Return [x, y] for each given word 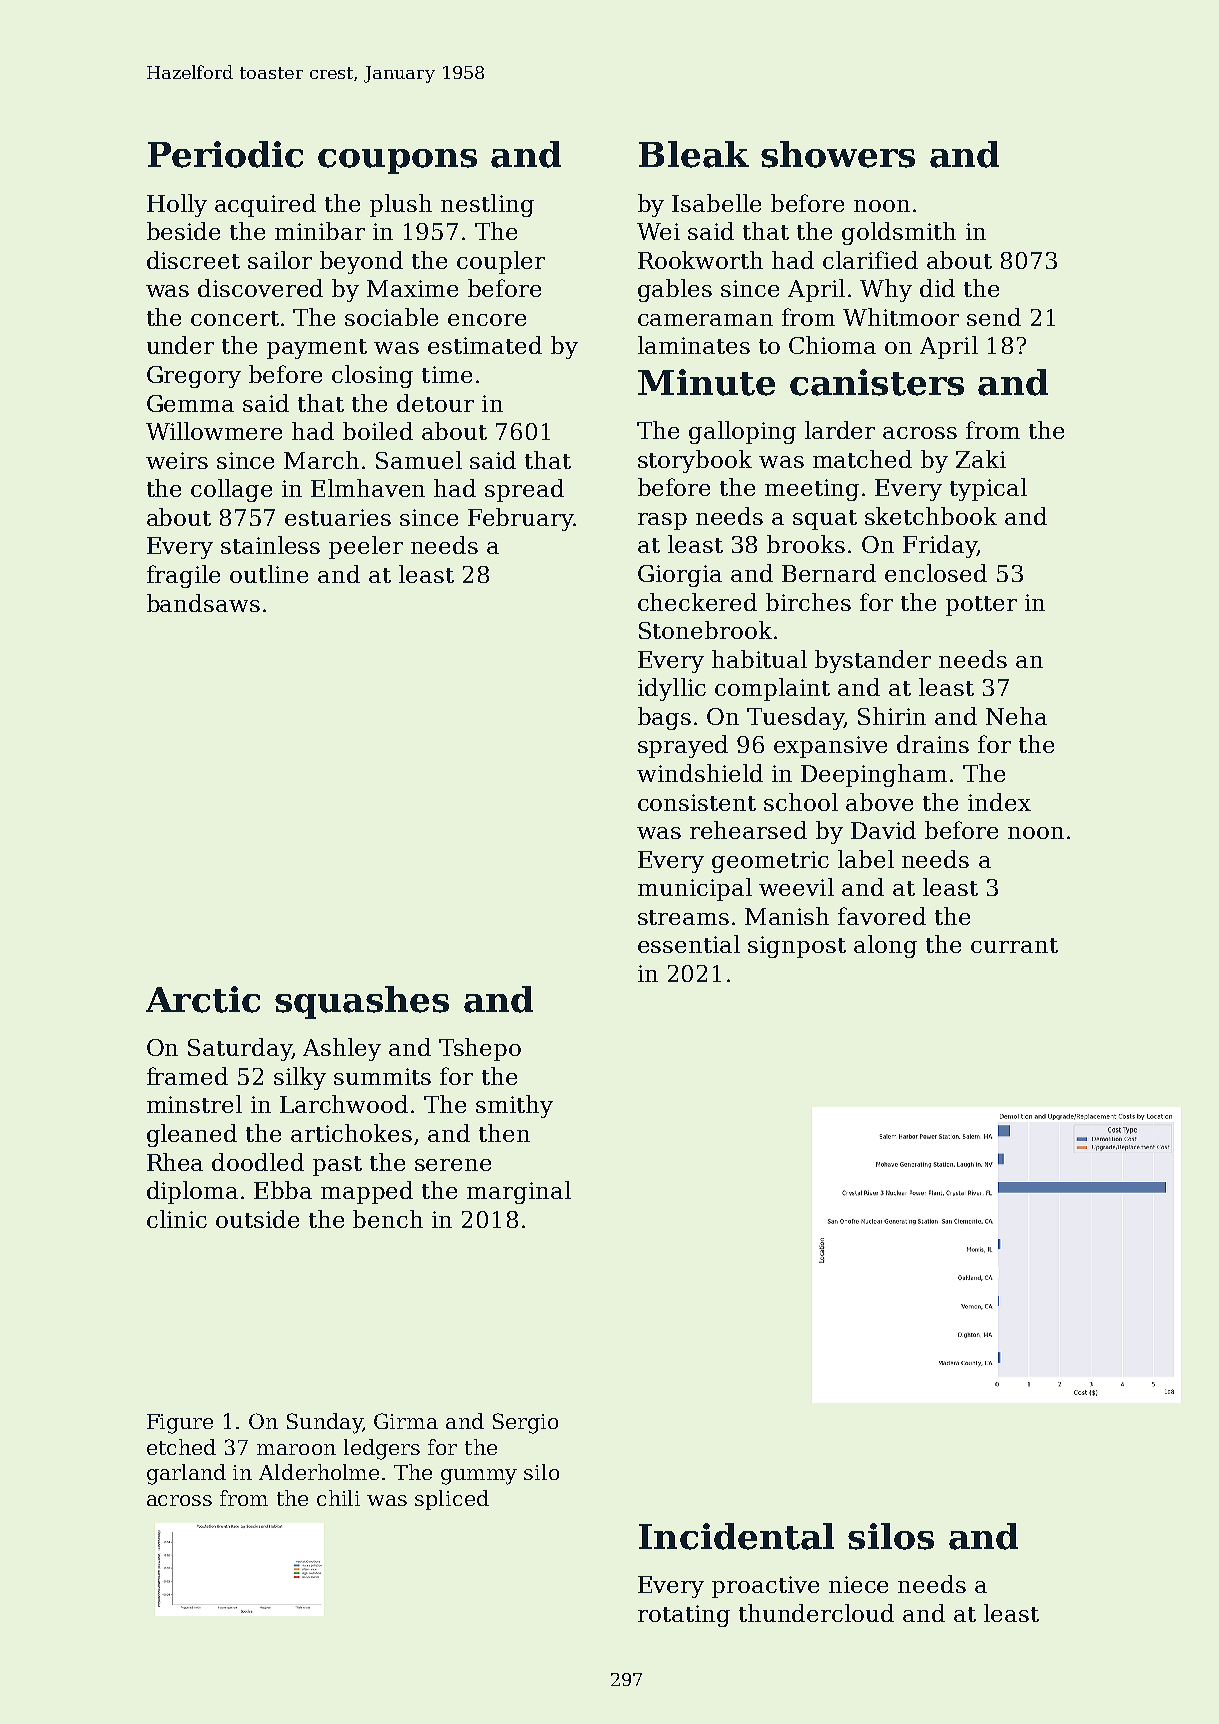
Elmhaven [368, 488]
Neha [1016, 716]
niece [858, 1584]
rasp [662, 521]
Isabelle [716, 203]
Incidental [736, 1536]
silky [300, 1078]
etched [181, 1447]
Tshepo [480, 1049]
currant [1014, 945]
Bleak [694, 154]
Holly [177, 205]
